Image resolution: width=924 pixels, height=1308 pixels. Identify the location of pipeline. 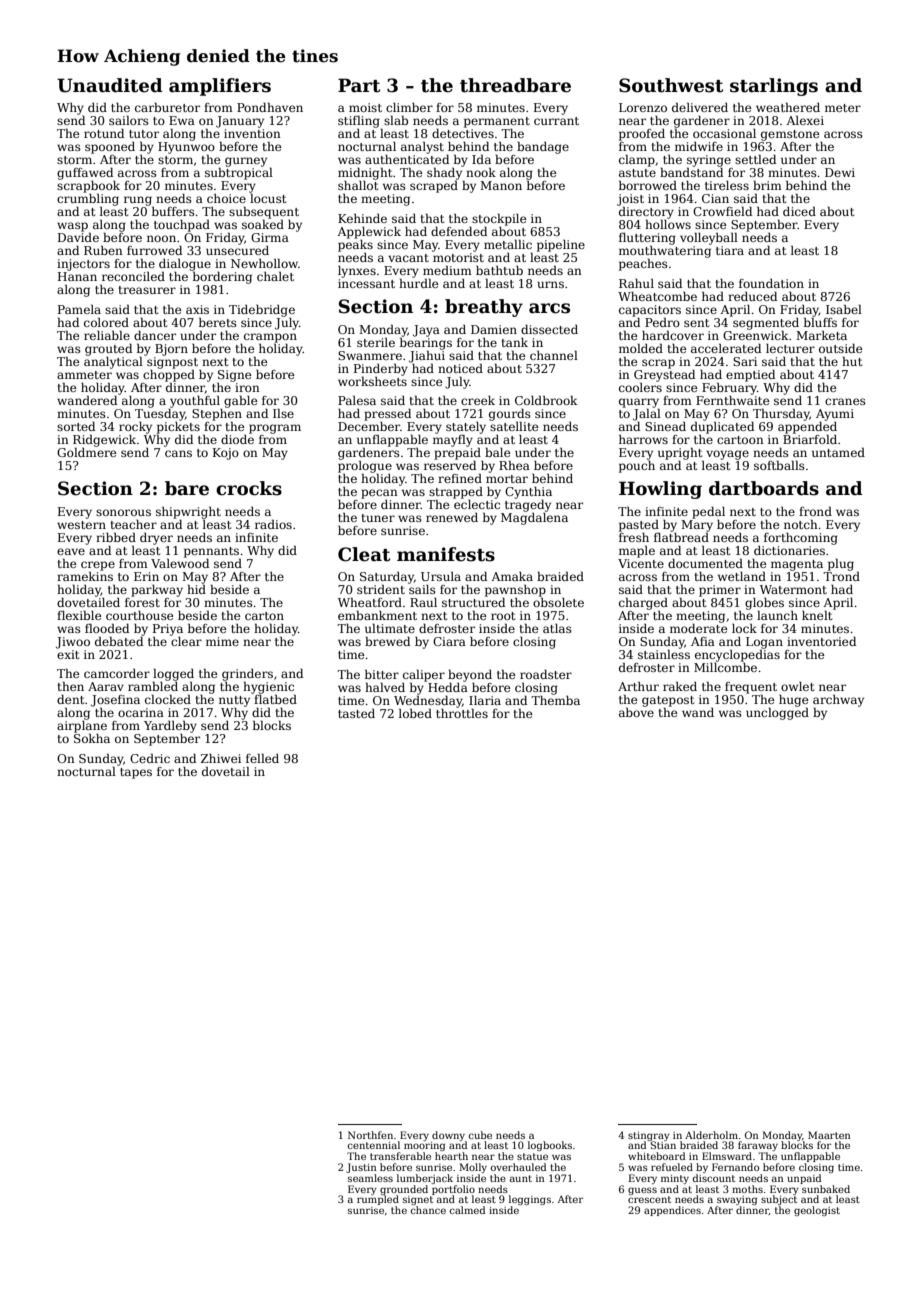
(561, 246).
